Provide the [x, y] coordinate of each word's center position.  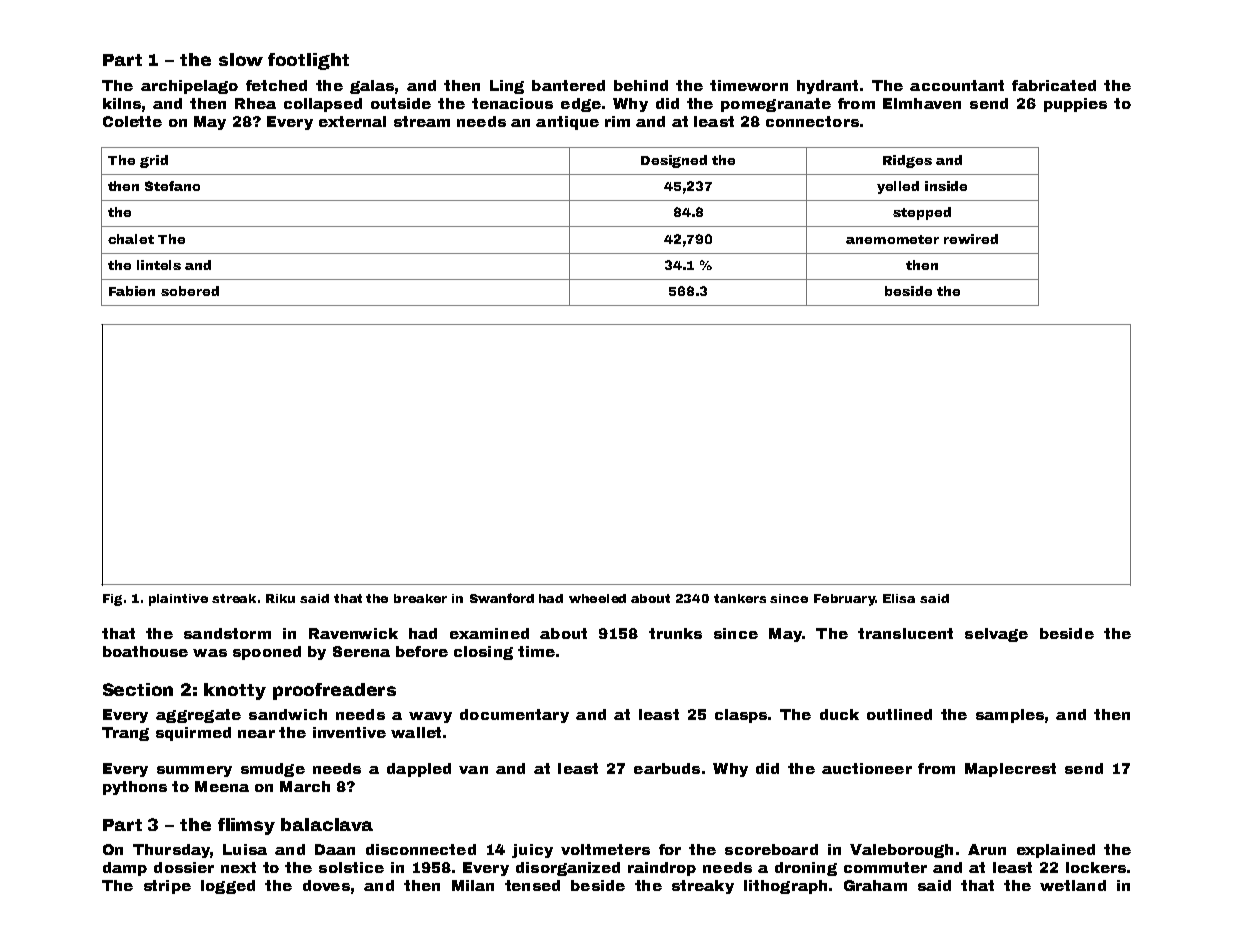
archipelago [189, 87]
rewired [971, 239]
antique [567, 123]
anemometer [892, 239]
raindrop [662, 869]
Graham [875, 885]
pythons [135, 788]
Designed [674, 161]
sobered [190, 291]
